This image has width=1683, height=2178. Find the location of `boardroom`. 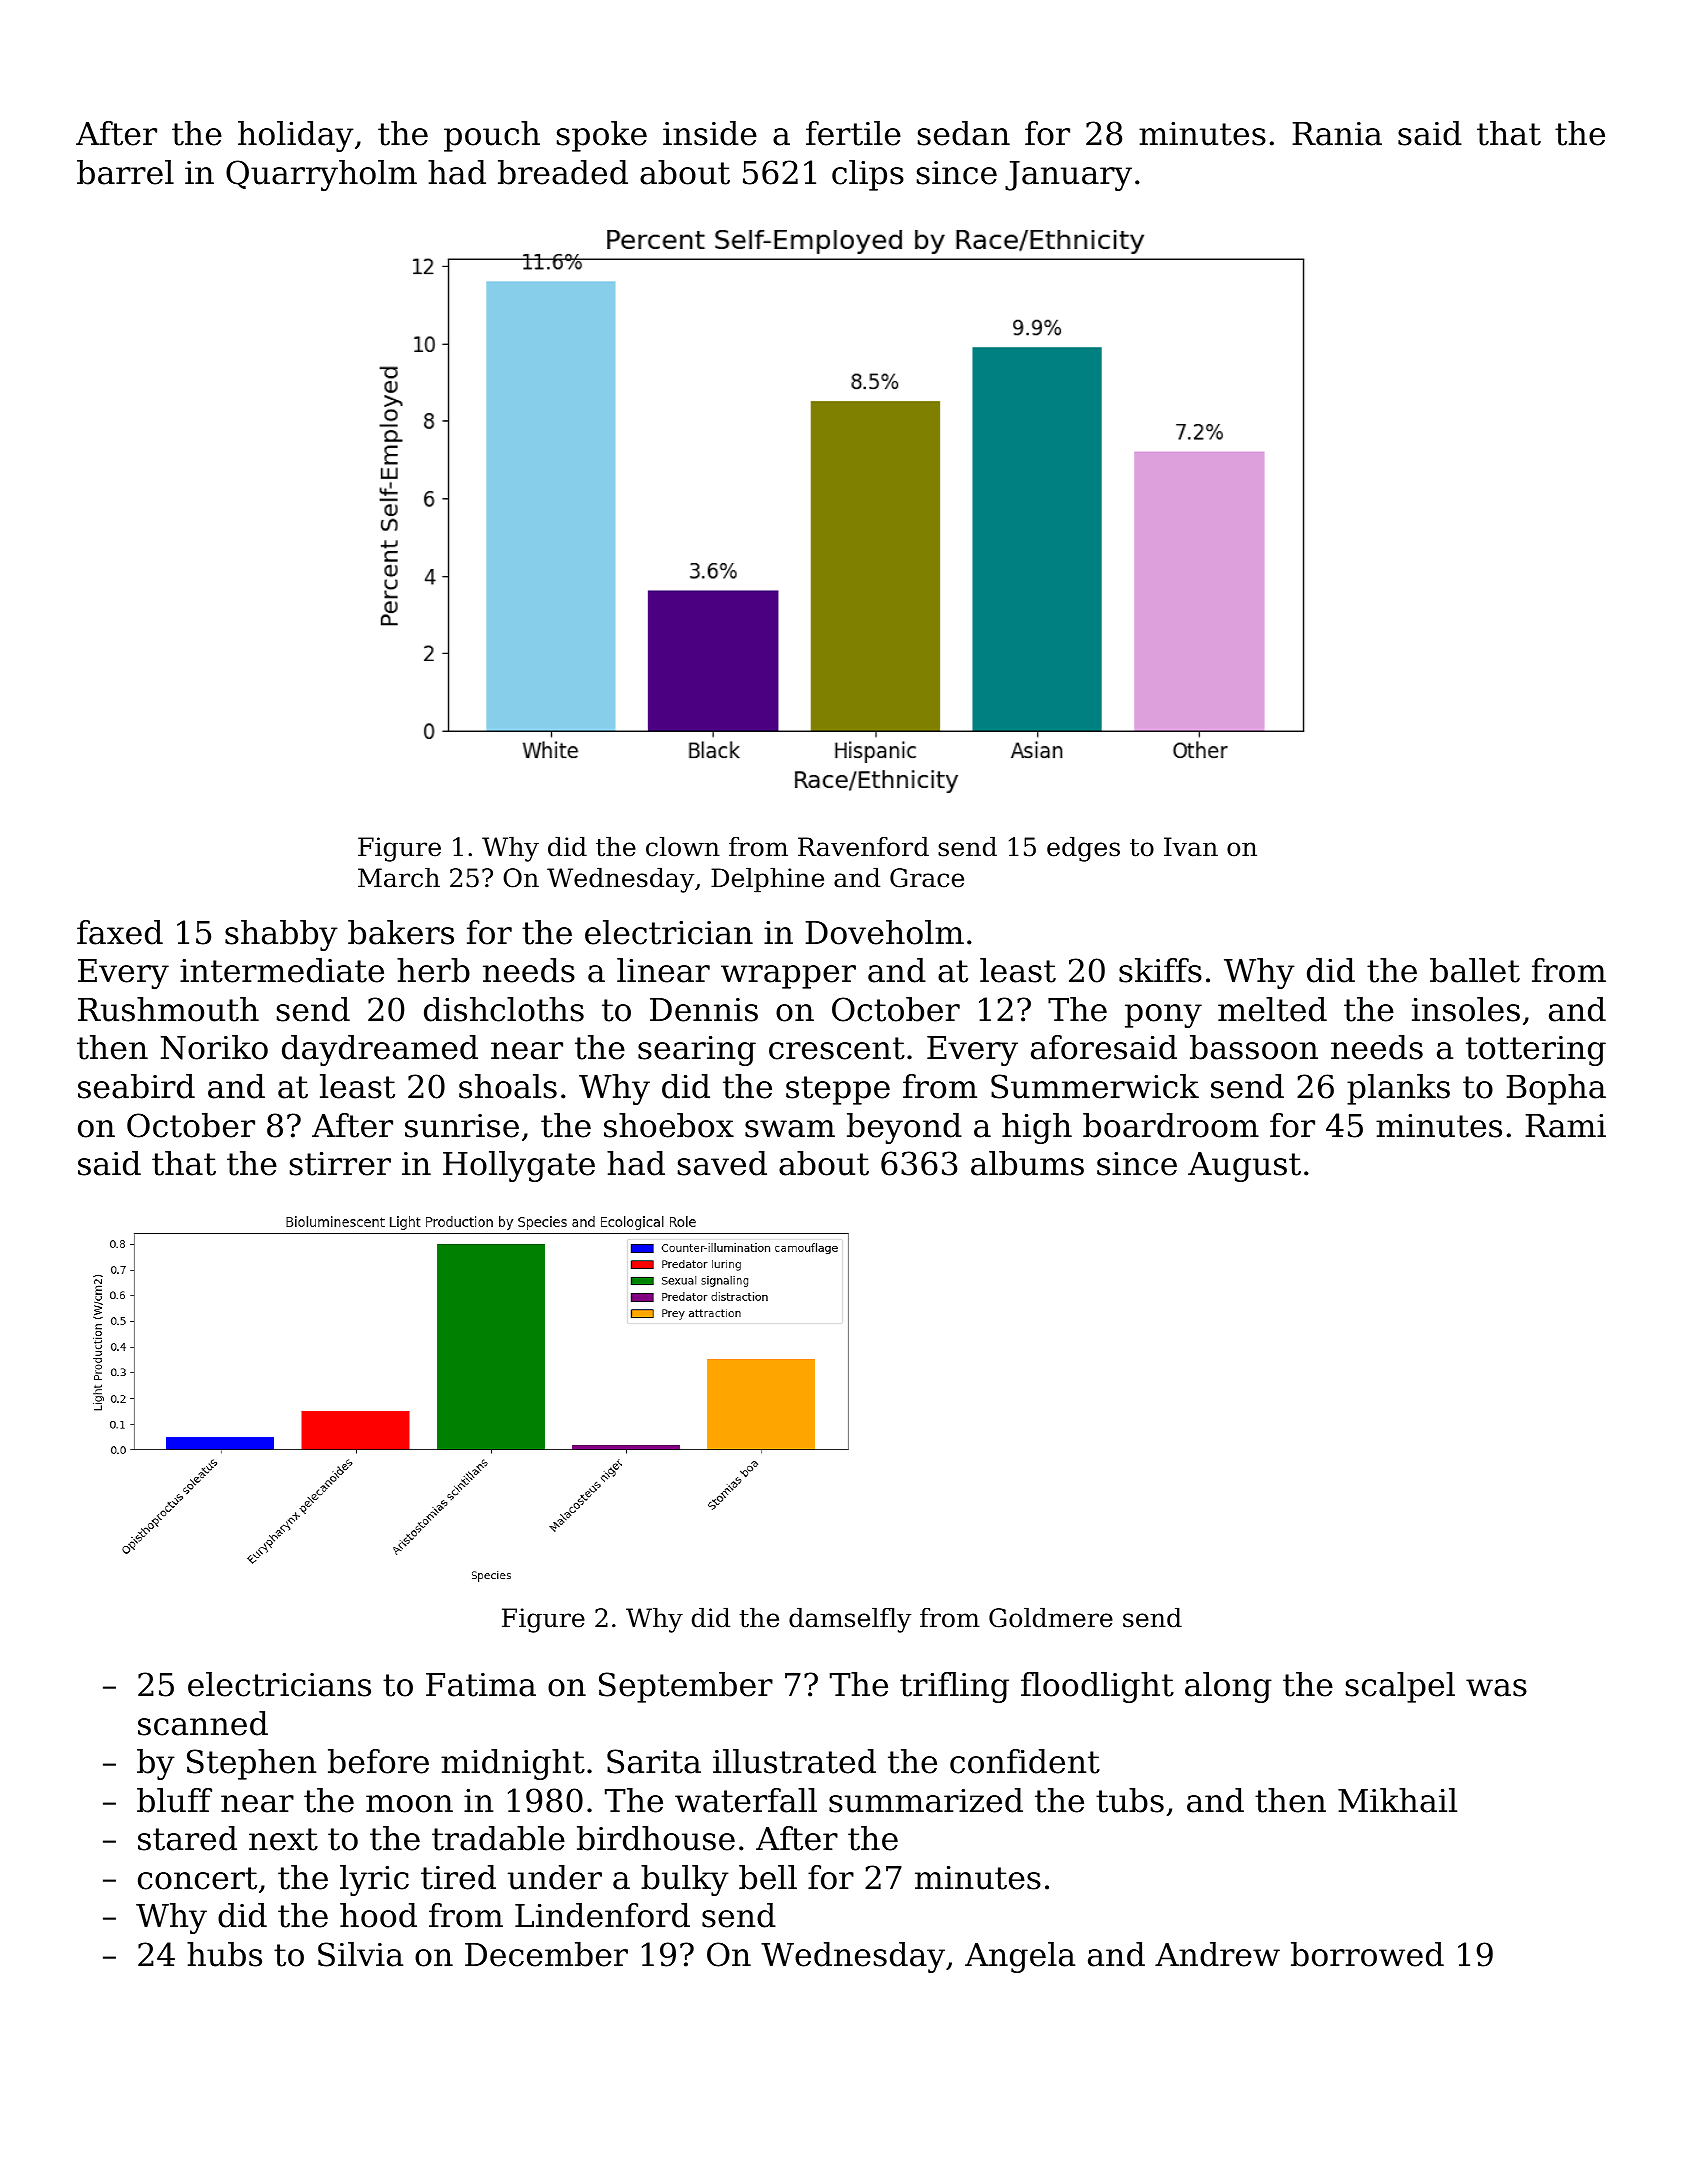

boardroom is located at coordinates (1171, 1125).
